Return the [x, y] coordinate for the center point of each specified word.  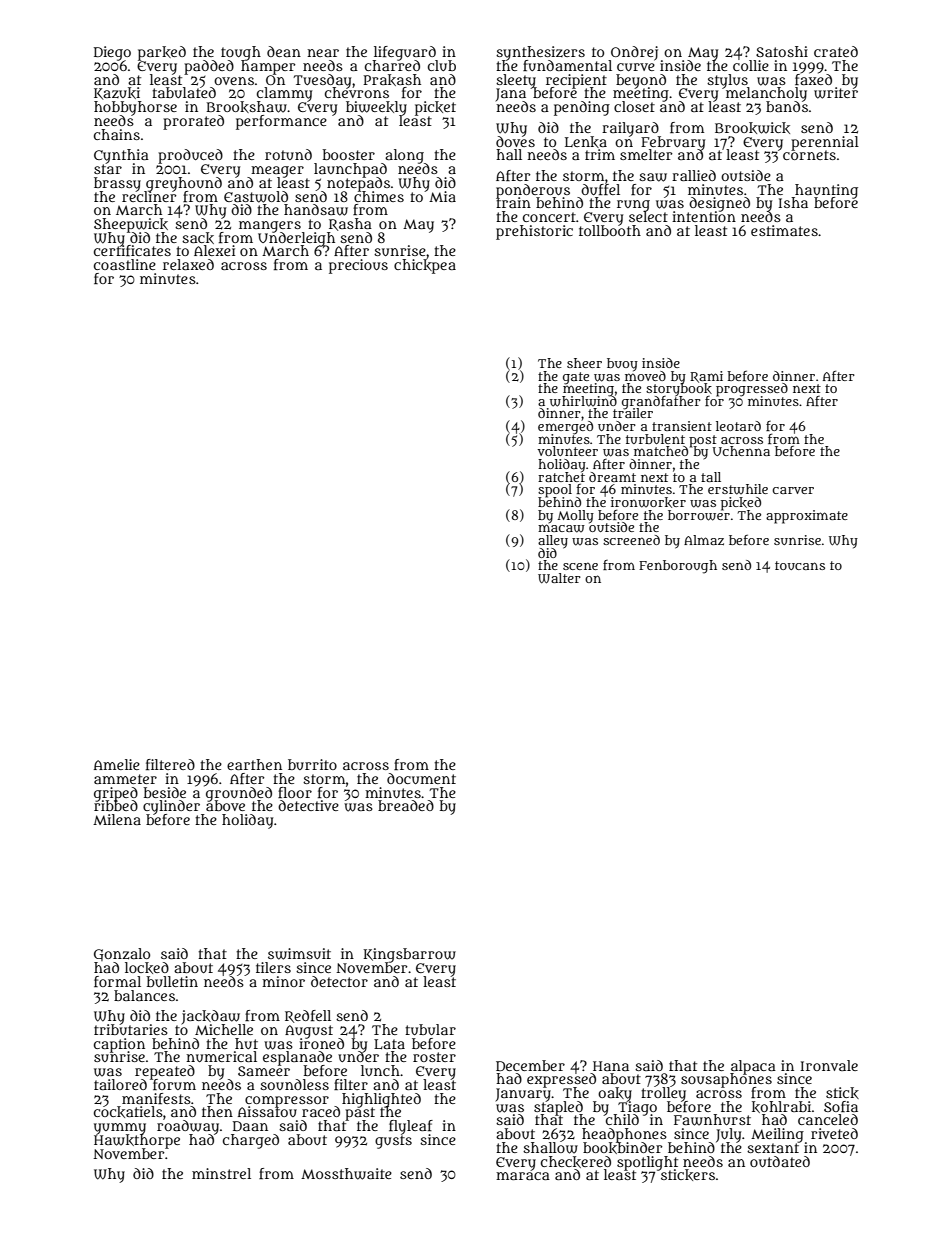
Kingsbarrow [410, 955]
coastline [125, 264]
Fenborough [678, 567]
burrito [312, 764]
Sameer [264, 1071]
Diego [112, 53]
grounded [238, 793]
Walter [559, 578]
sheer [584, 363]
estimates [784, 230]
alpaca [753, 1067]
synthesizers [540, 53]
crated [836, 51]
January [523, 1095]
